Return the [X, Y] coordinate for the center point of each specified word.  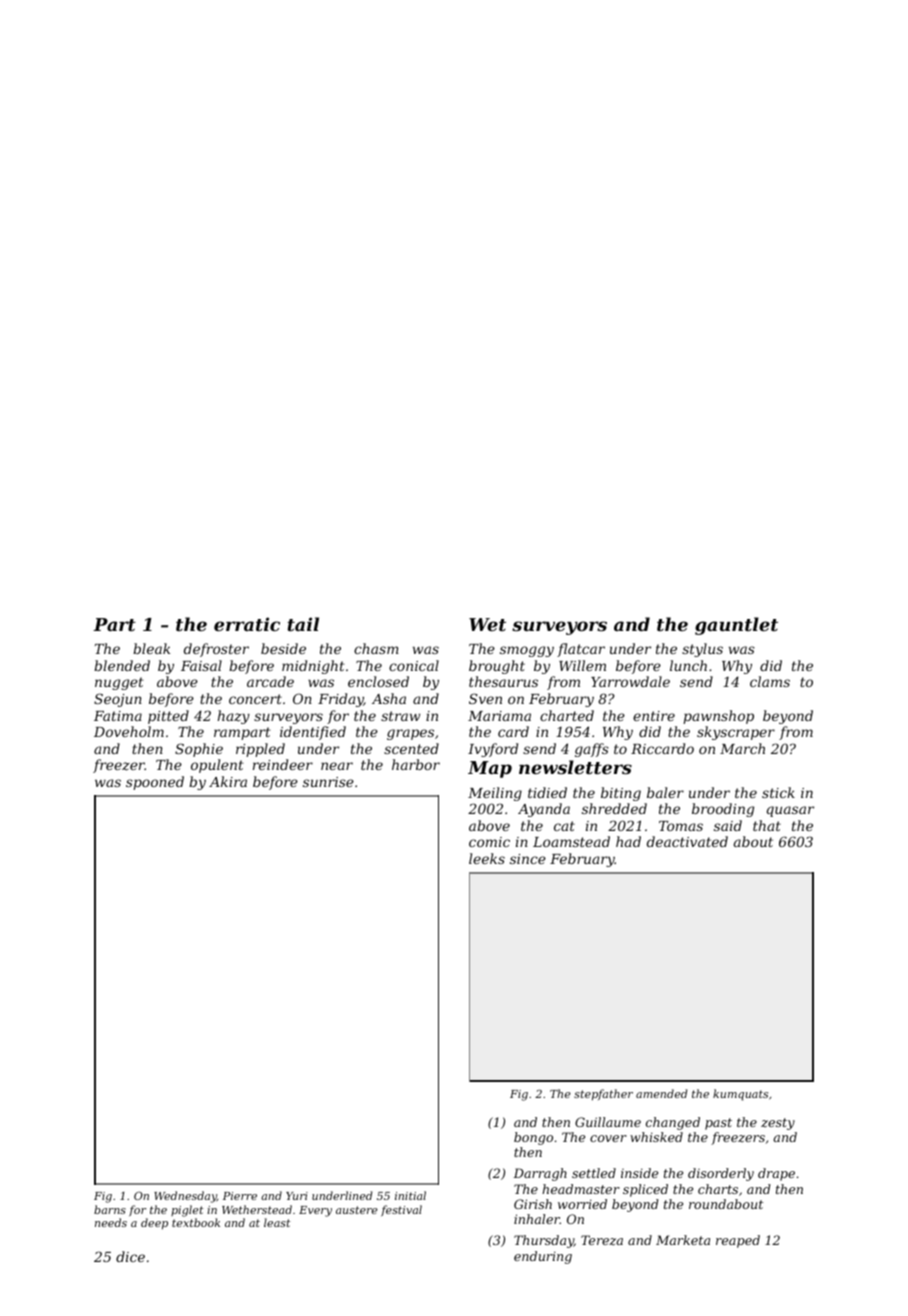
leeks [487, 858]
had [628, 841]
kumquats [740, 1095]
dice [130, 1256]
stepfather [603, 1094]
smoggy [527, 651]
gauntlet [736, 626]
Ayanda [544, 810]
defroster [216, 650]
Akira [228, 781]
